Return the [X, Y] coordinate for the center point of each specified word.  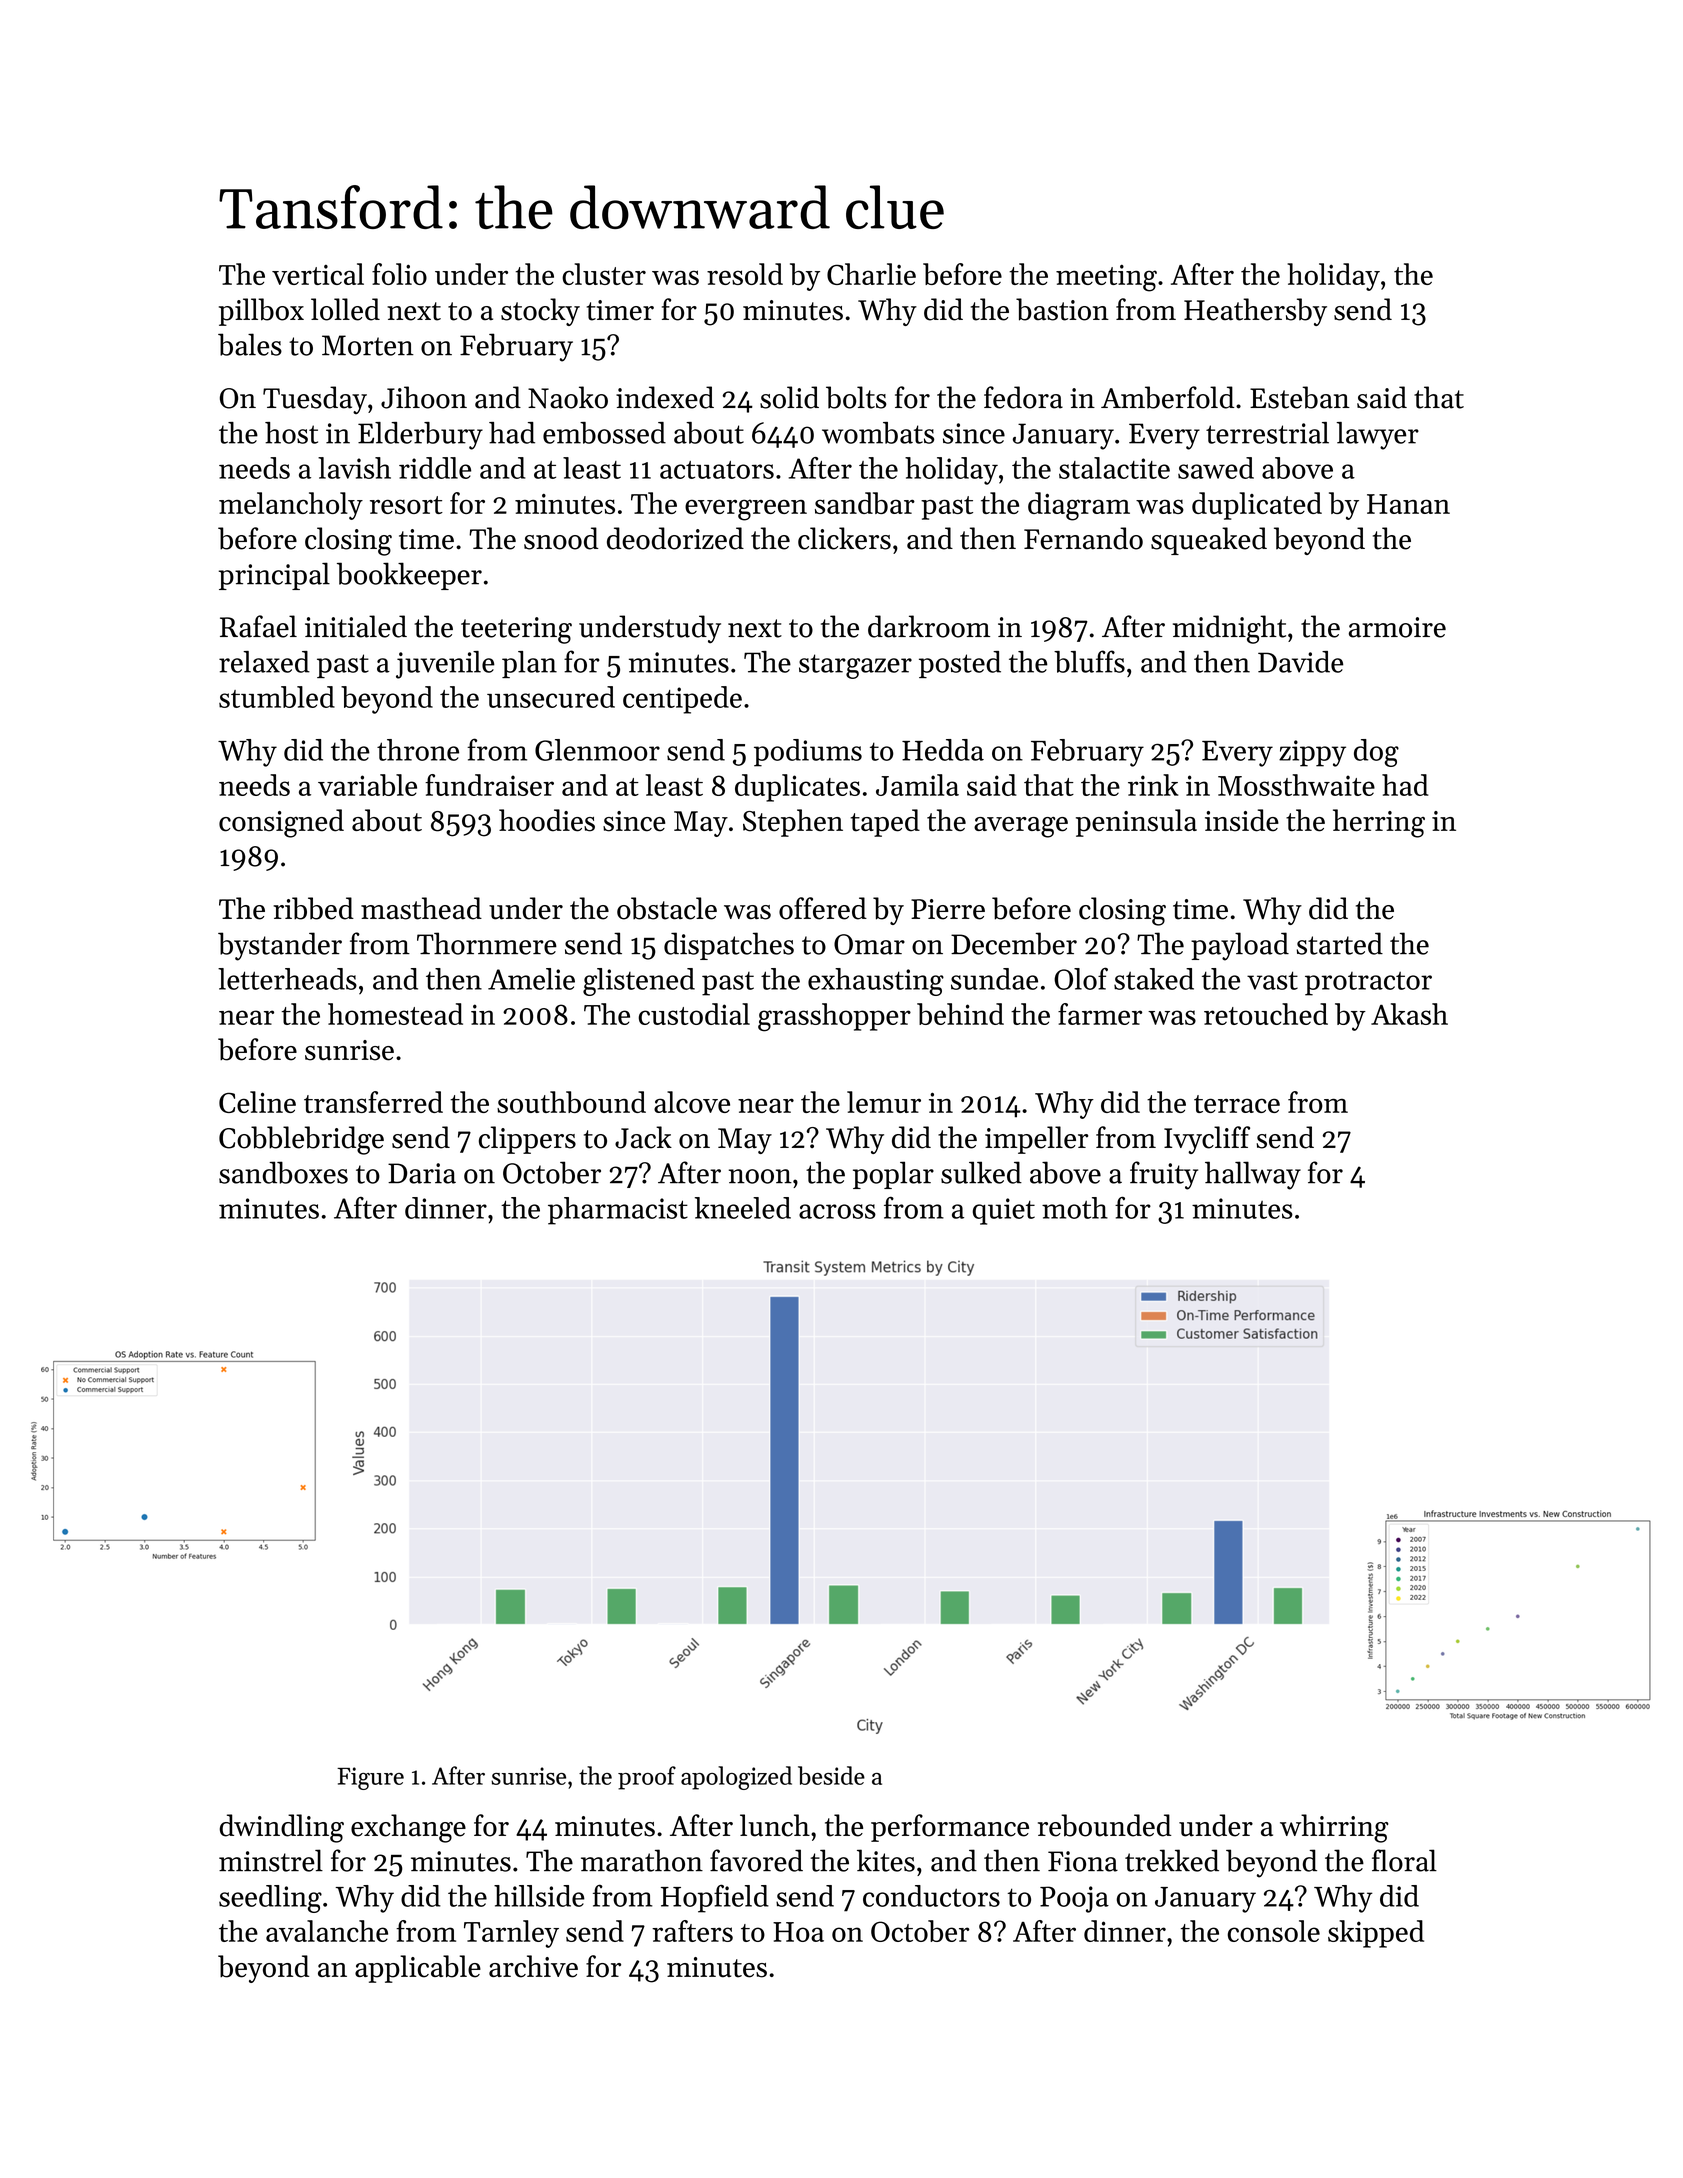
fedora [1023, 397]
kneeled [743, 1208]
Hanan [1408, 504]
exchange [408, 1828]
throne [418, 750]
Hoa [798, 1932]
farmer [1100, 1014]
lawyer [1377, 436]
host [291, 433]
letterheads [287, 979]
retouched [1266, 1014]
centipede [682, 700]
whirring [1334, 1828]
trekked [1172, 1860]
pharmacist [618, 1211]
